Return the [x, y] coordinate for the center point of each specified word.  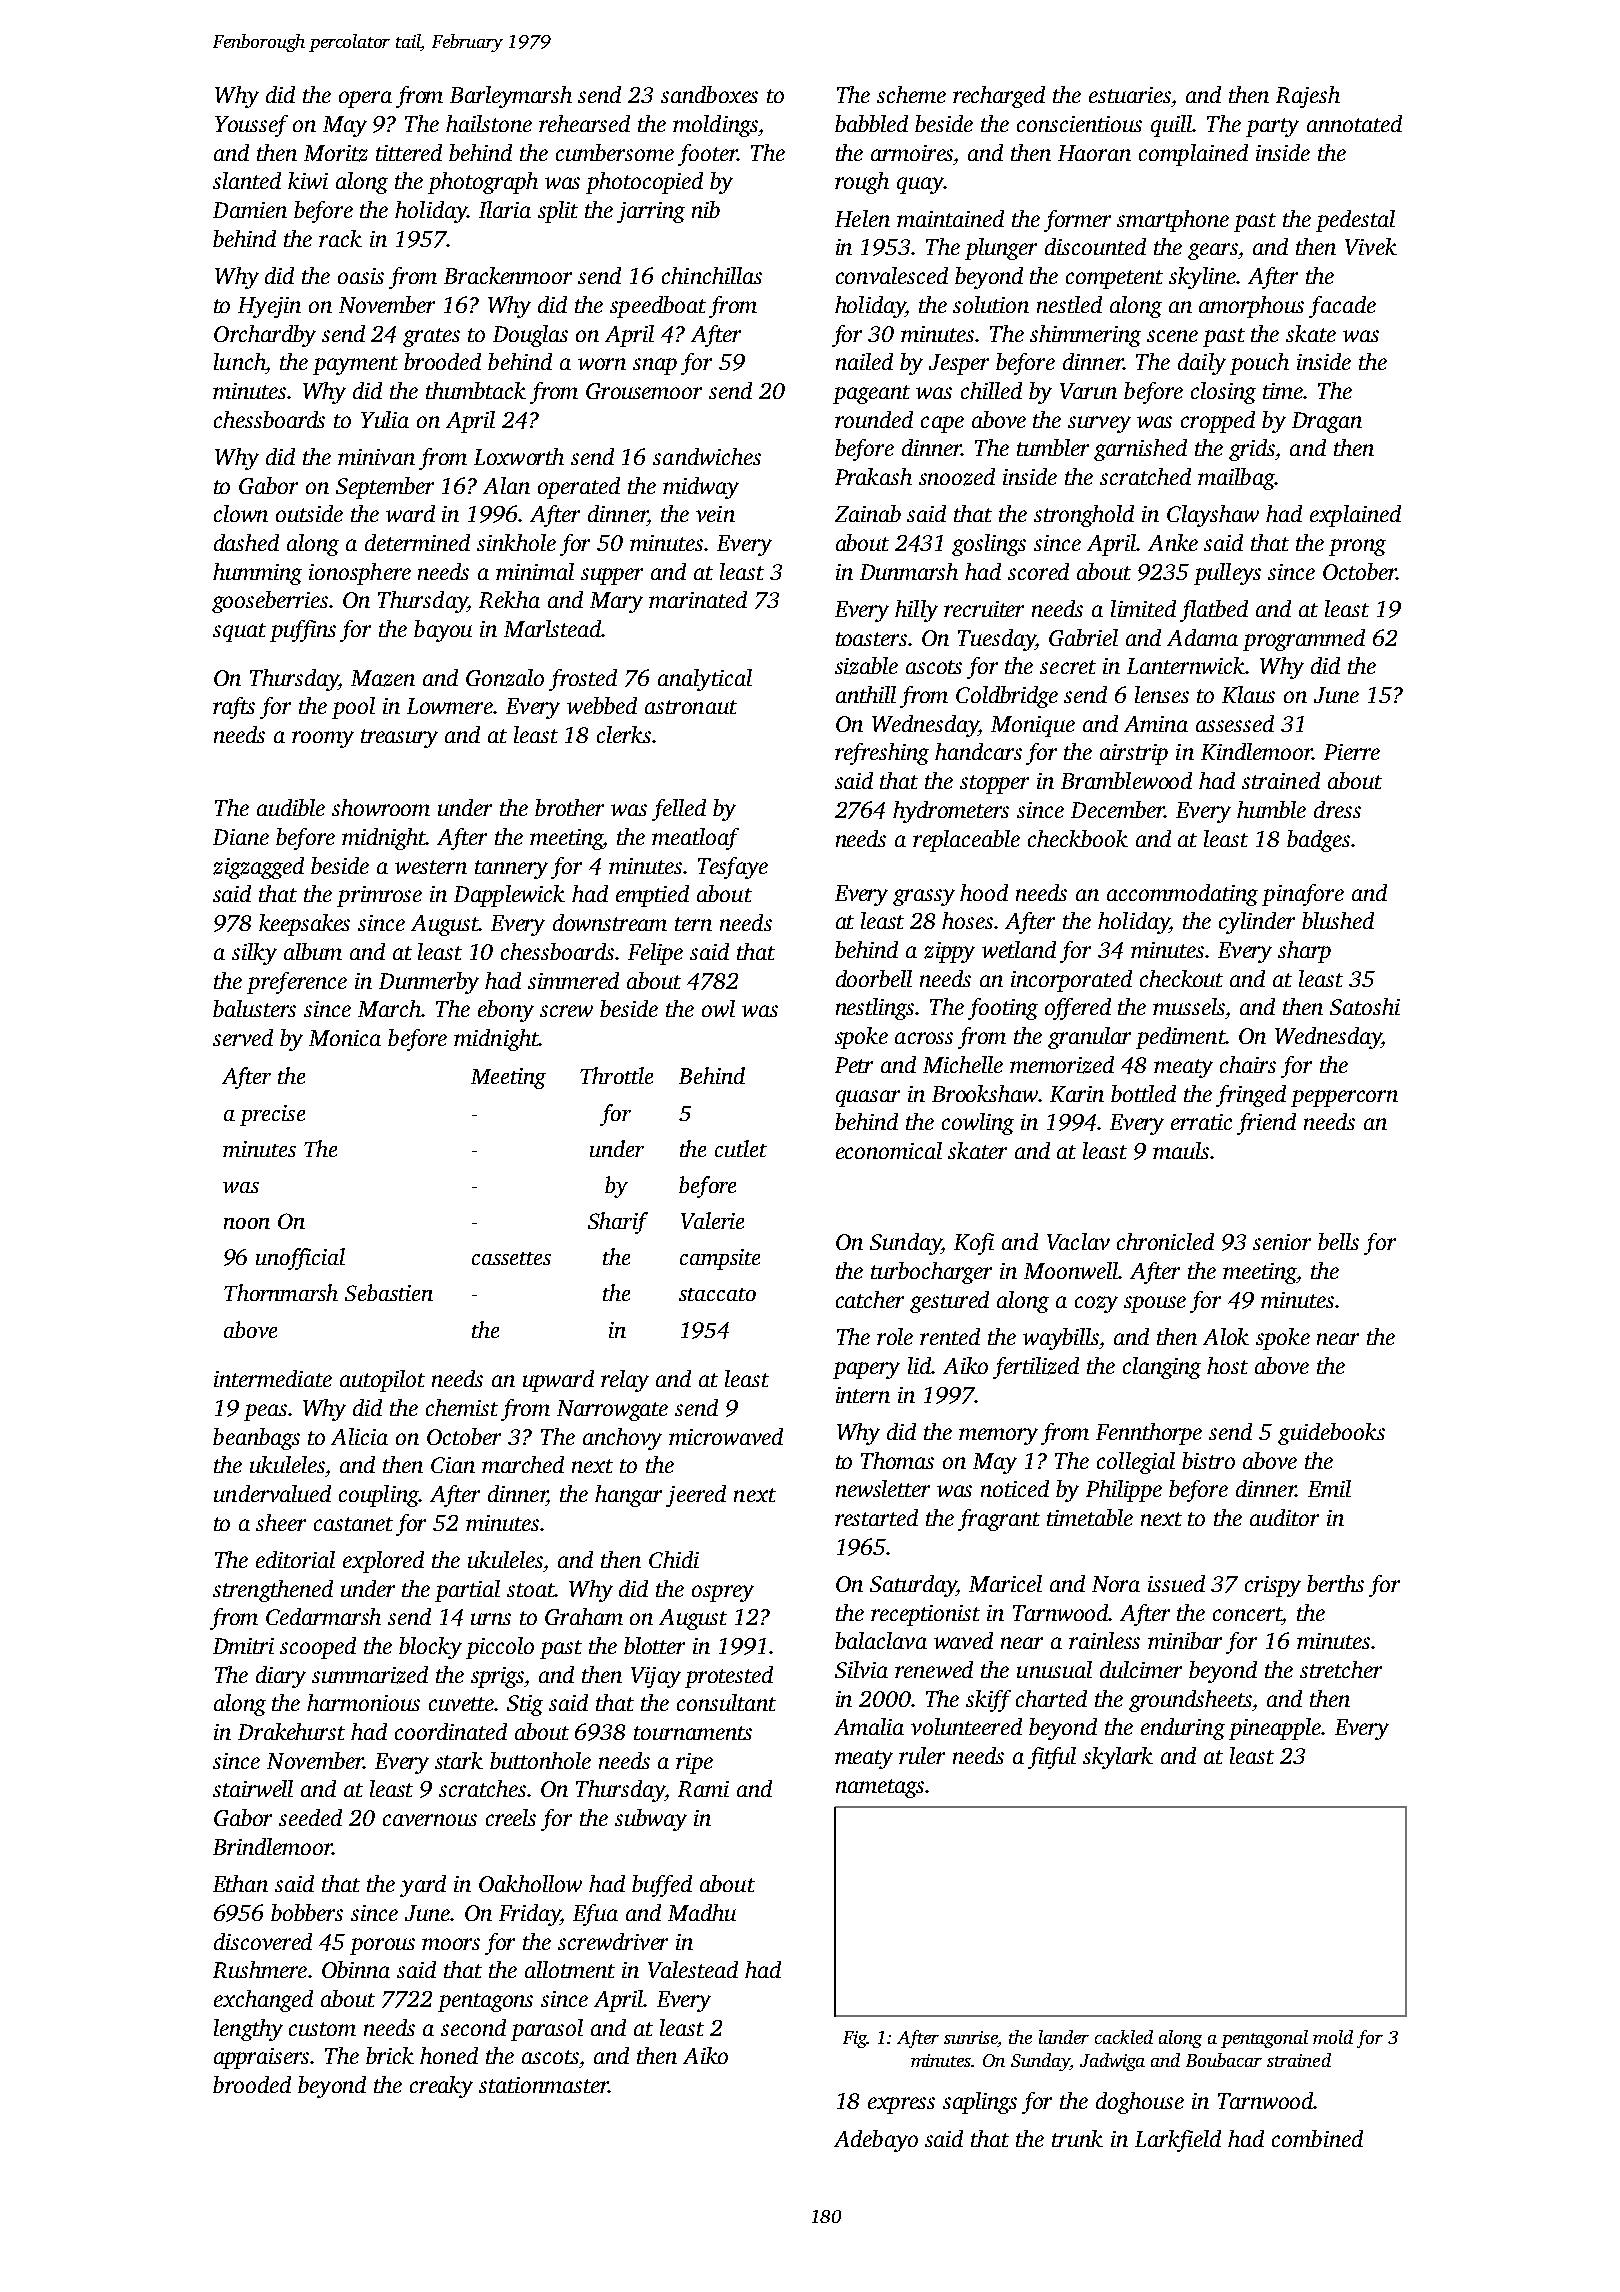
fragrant [999, 1520]
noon [247, 1223]
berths [1335, 1583]
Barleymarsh [511, 97]
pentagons [485, 2002]
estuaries [1130, 95]
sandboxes [709, 94]
